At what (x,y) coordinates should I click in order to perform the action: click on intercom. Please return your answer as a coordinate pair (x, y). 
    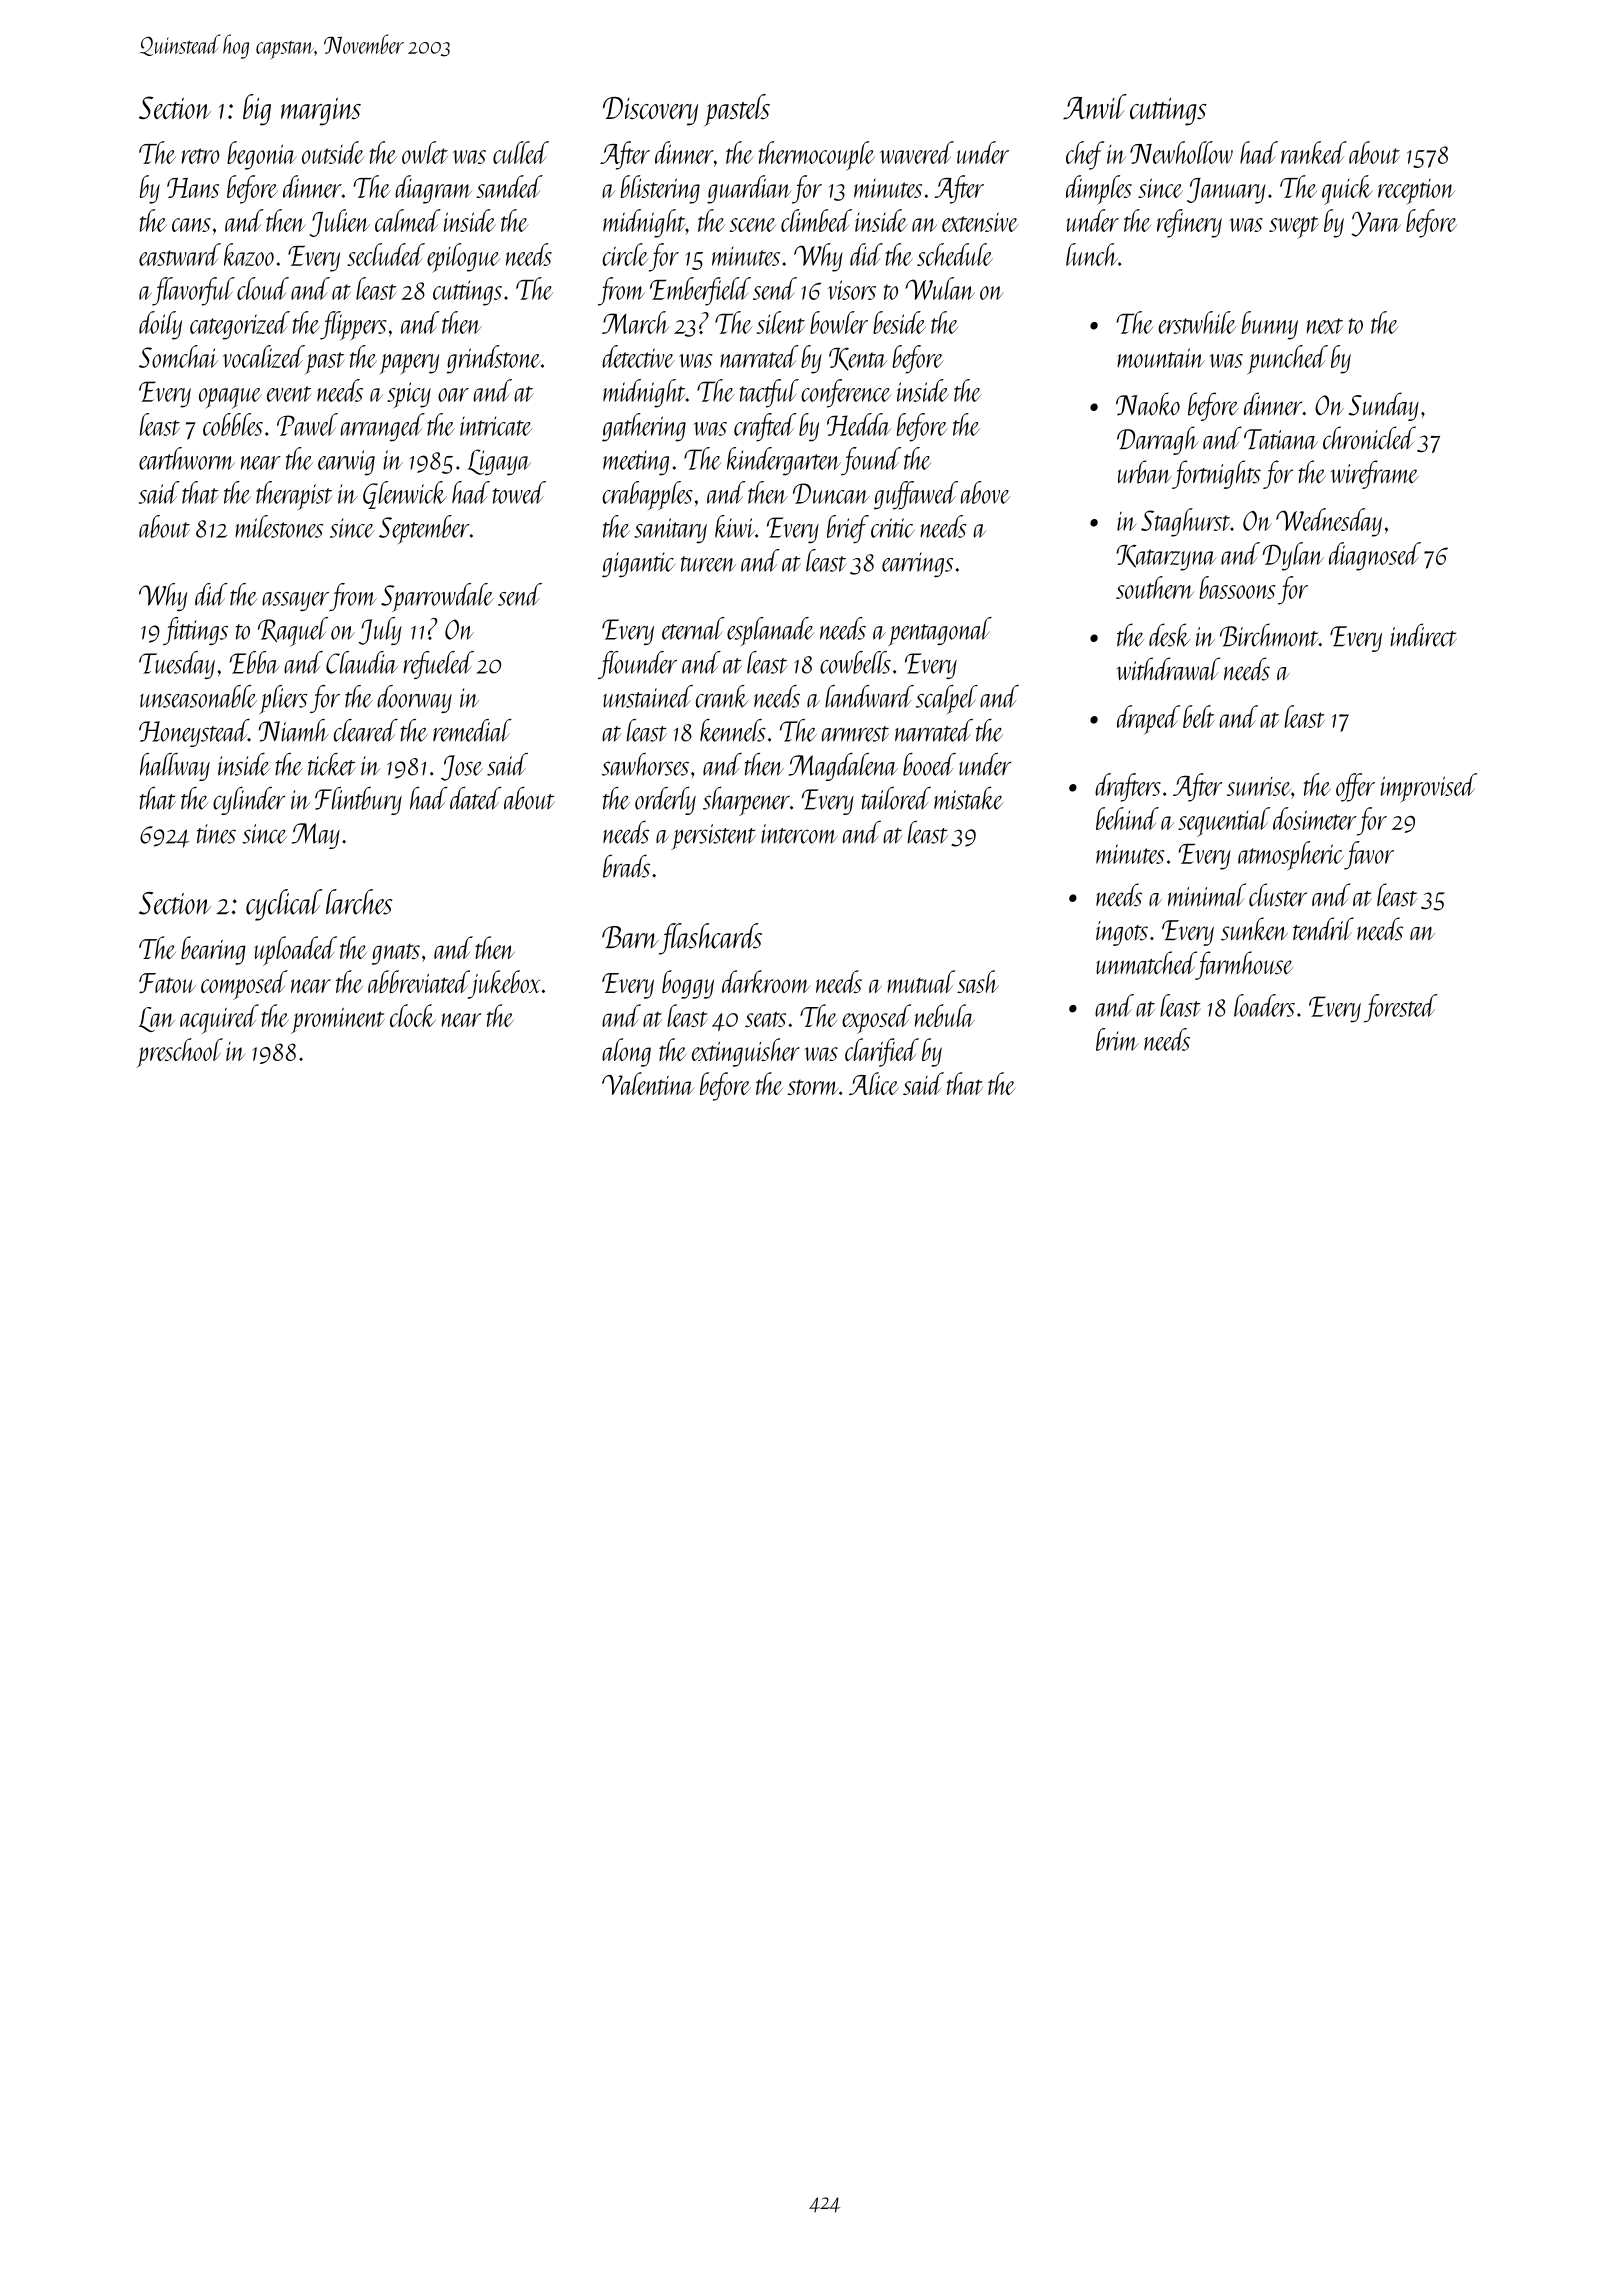
    Looking at the image, I should click on (799, 834).
